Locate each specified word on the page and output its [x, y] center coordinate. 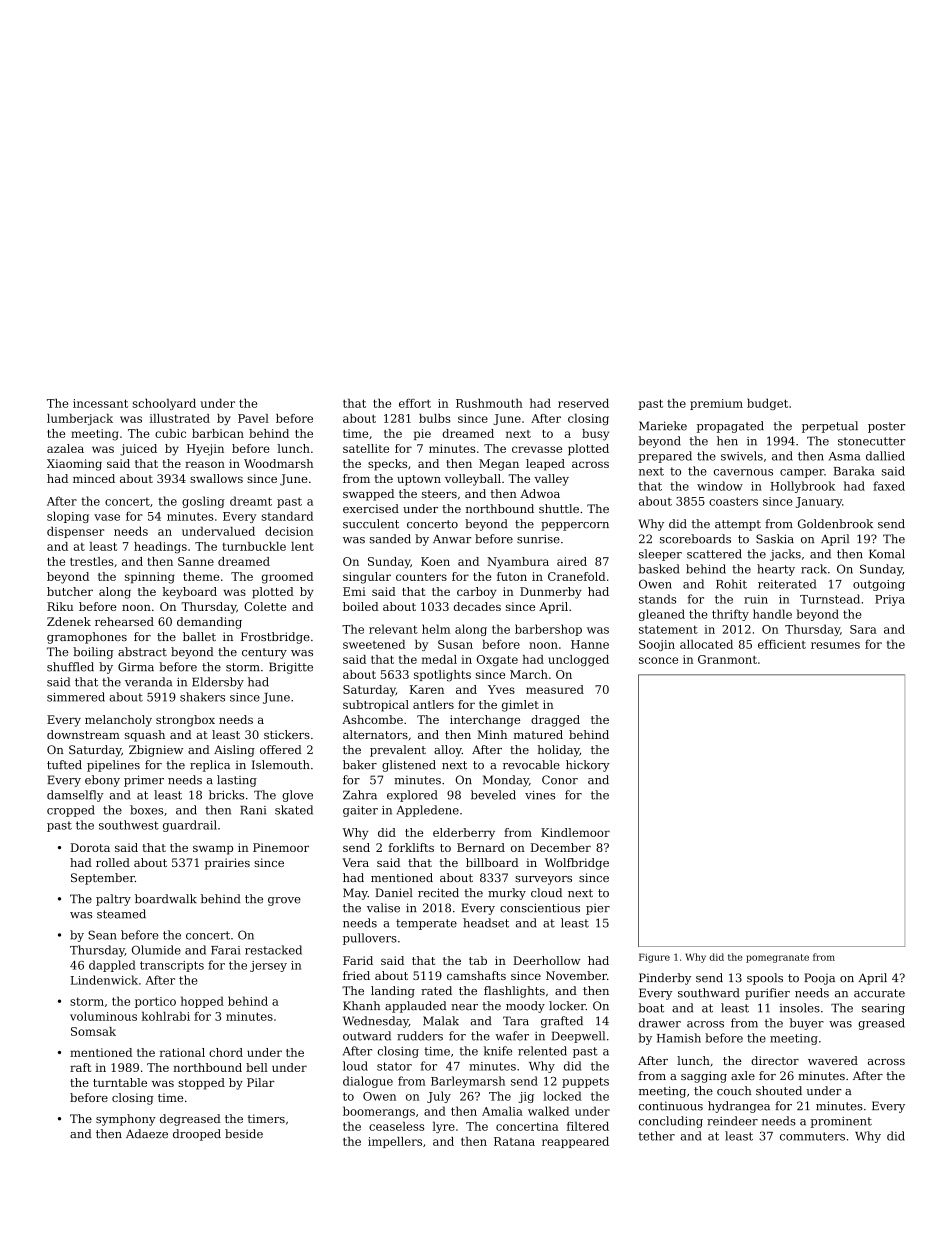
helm [436, 629]
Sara [863, 629]
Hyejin [205, 450]
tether [656, 1136]
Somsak [93, 1031]
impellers [395, 1142]
